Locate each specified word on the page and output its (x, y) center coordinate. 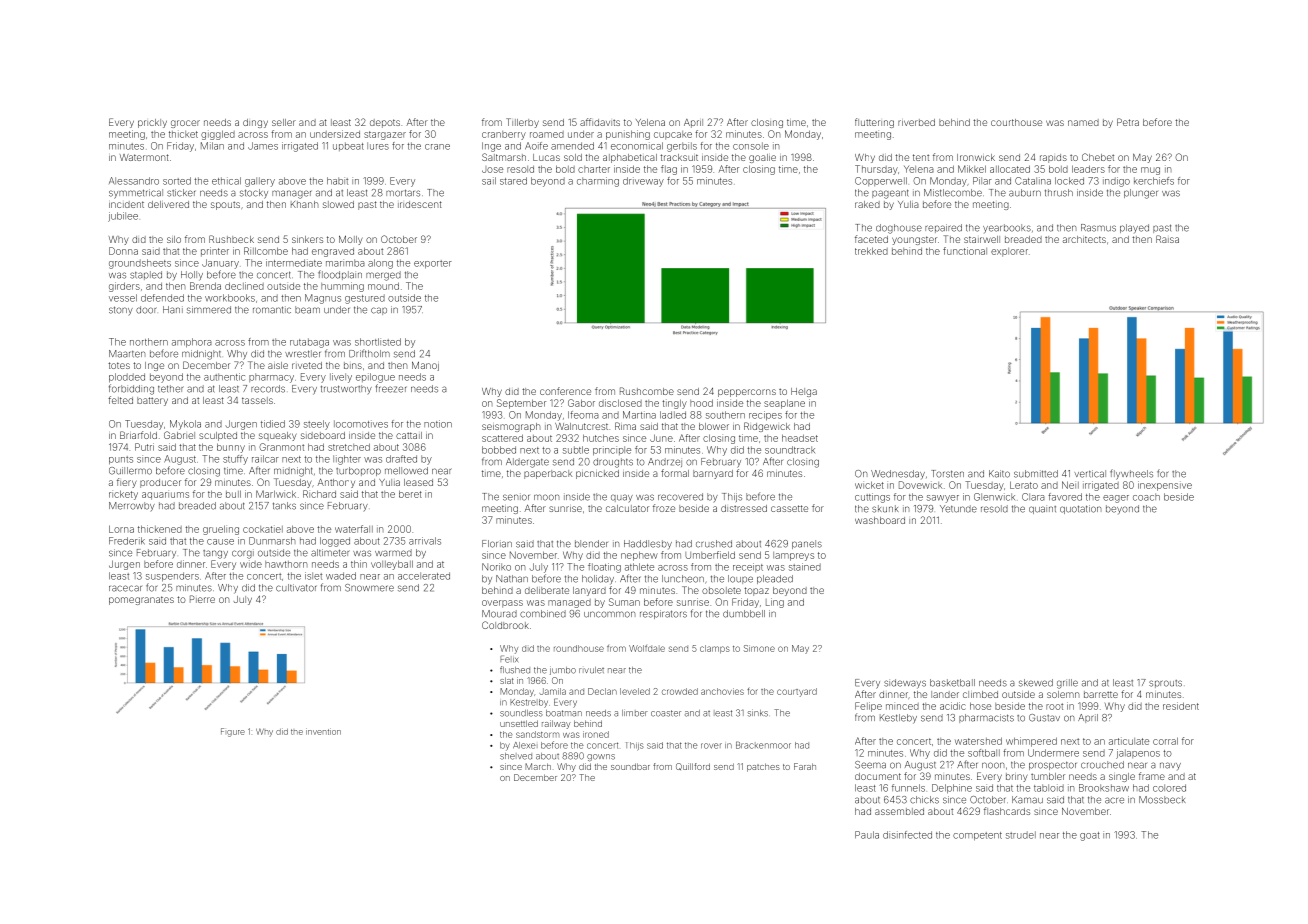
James (263, 146)
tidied (273, 424)
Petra (1128, 122)
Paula (867, 835)
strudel (1021, 835)
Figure (233, 732)
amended (572, 146)
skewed (1036, 683)
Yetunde (958, 509)
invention (323, 731)
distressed (744, 508)
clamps (715, 649)
